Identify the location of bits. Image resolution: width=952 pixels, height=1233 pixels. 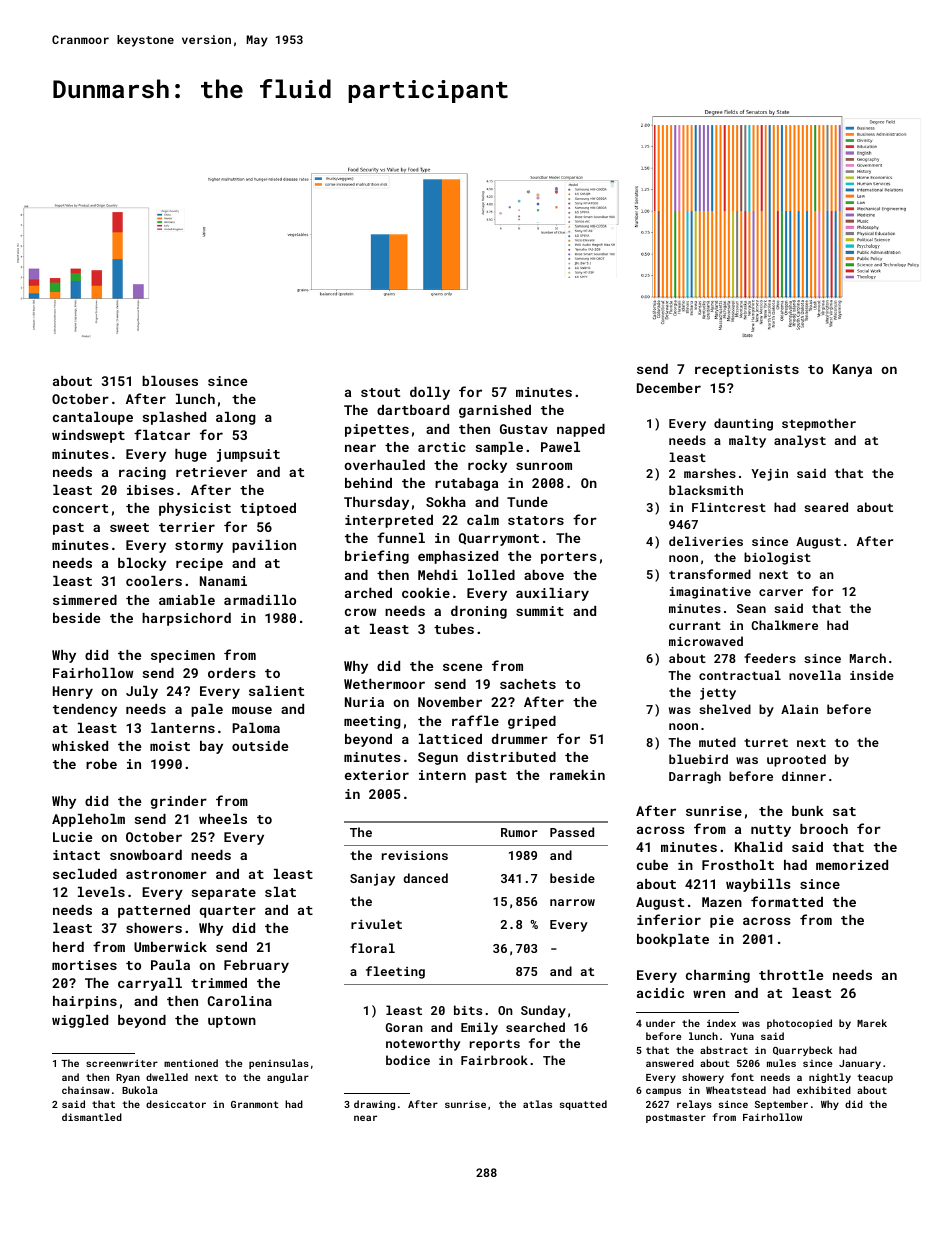
(468, 1010).
